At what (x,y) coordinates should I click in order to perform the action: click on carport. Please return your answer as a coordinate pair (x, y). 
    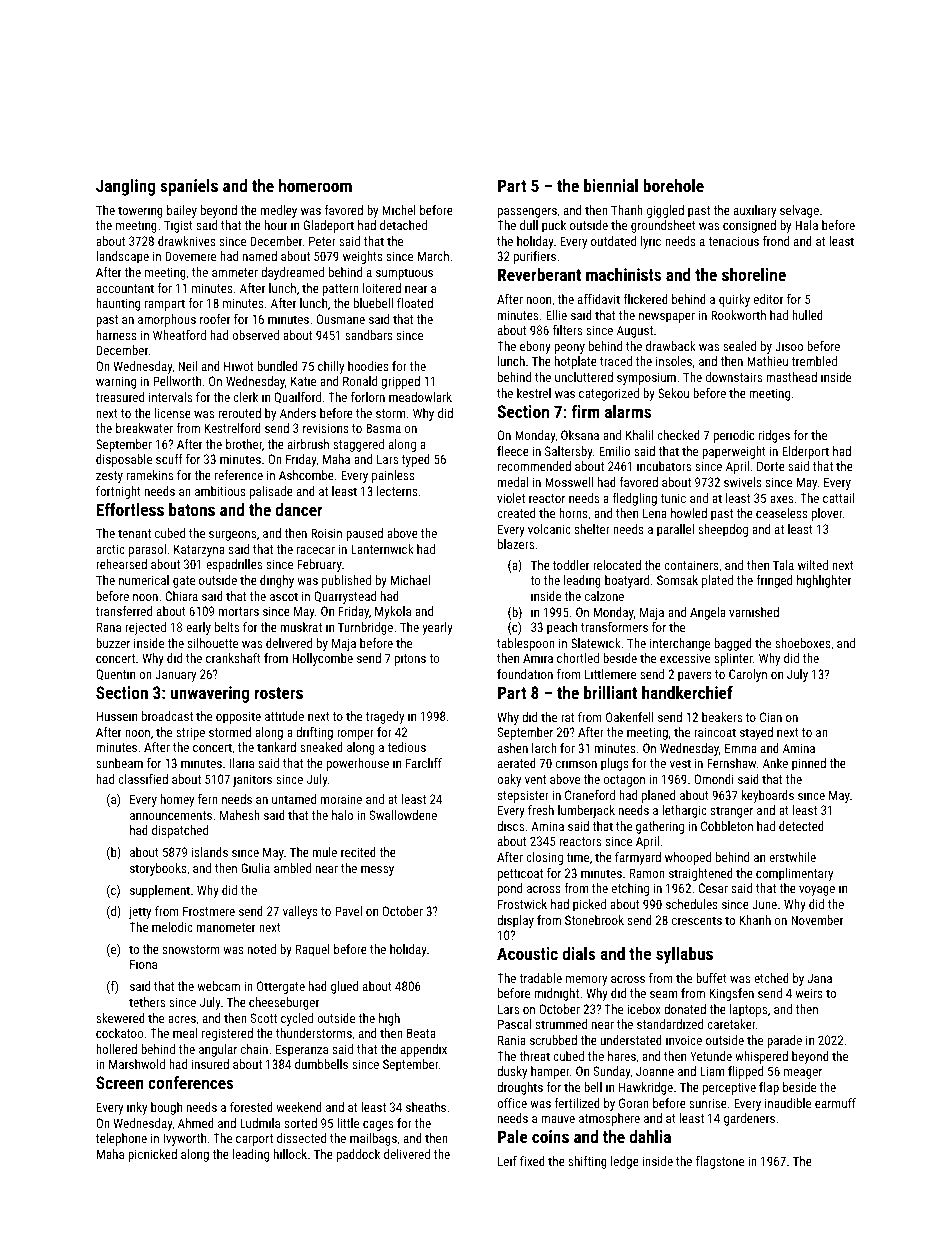
    Looking at the image, I should click on (254, 1140).
